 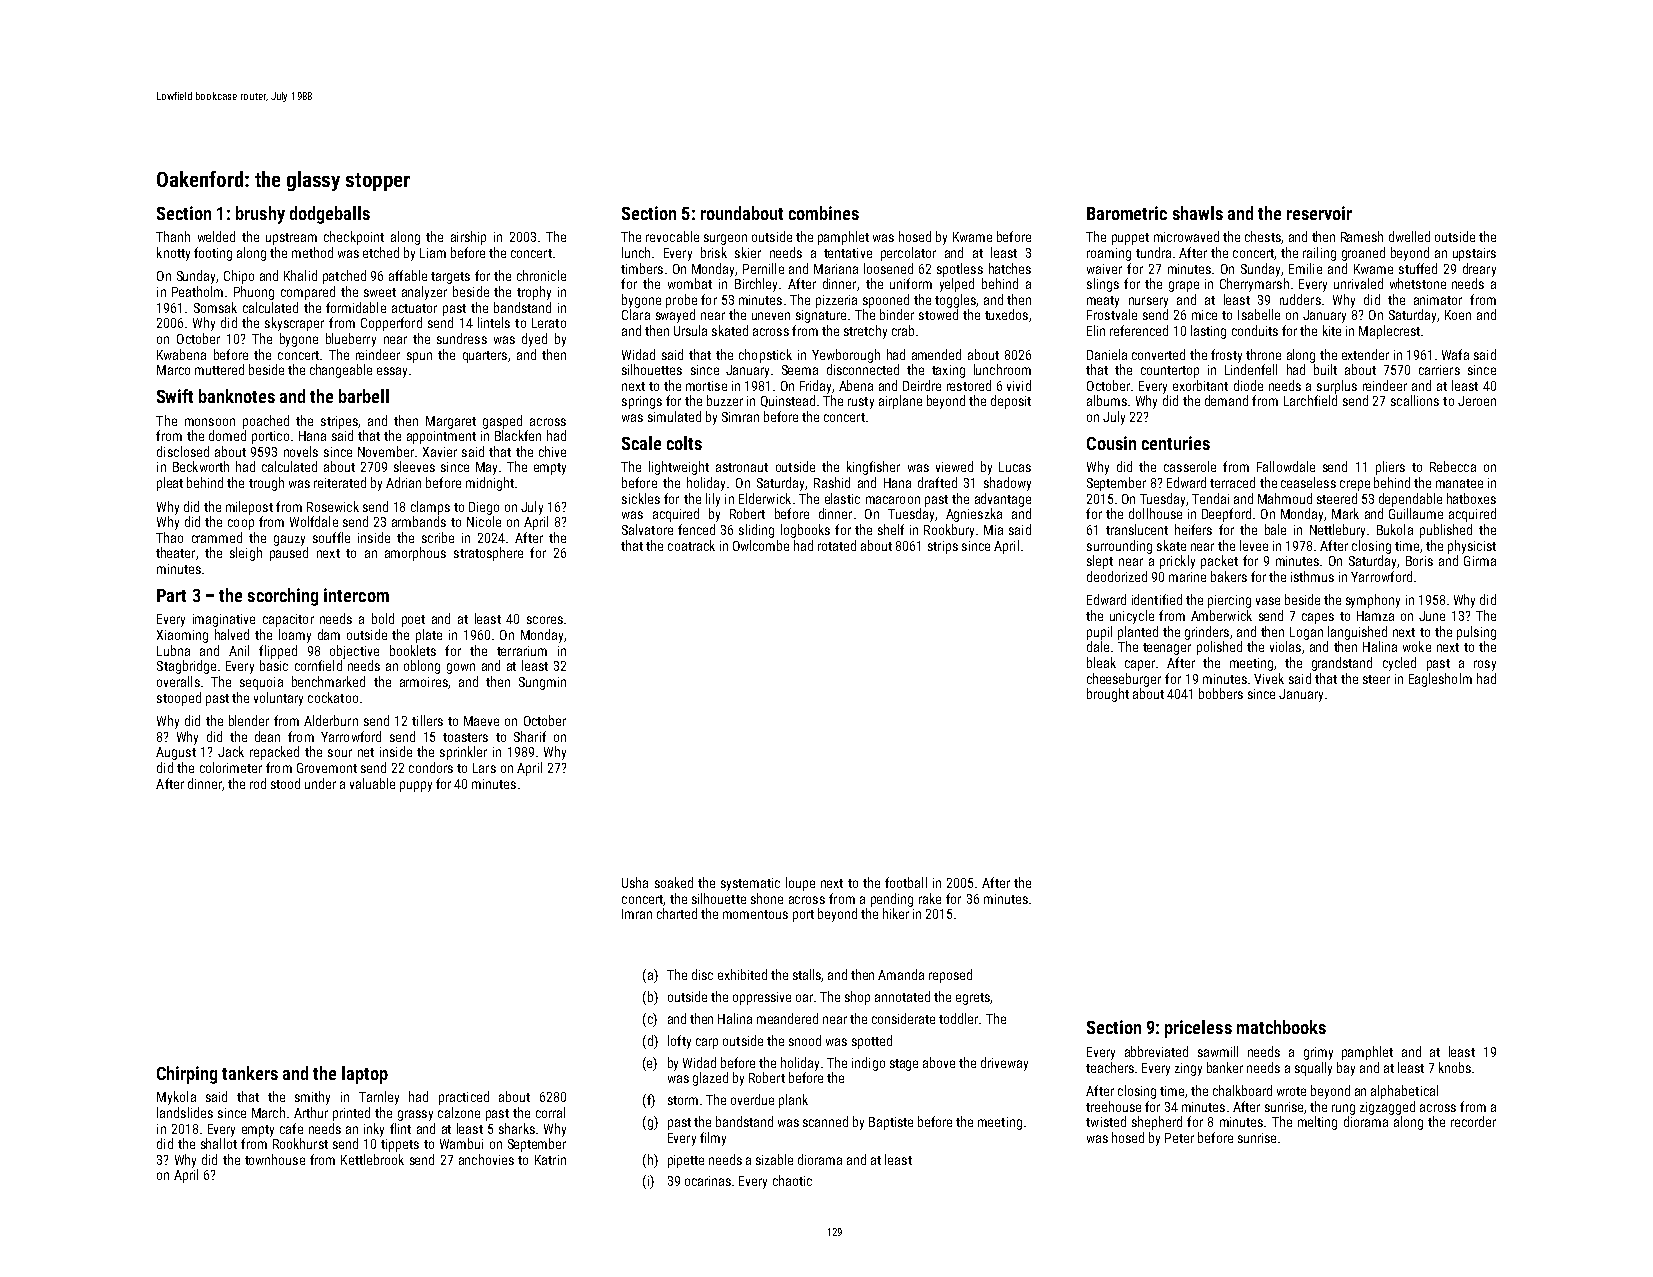 What do you see at coordinates (545, 620) in the screenshot?
I see `scores` at bounding box center [545, 620].
